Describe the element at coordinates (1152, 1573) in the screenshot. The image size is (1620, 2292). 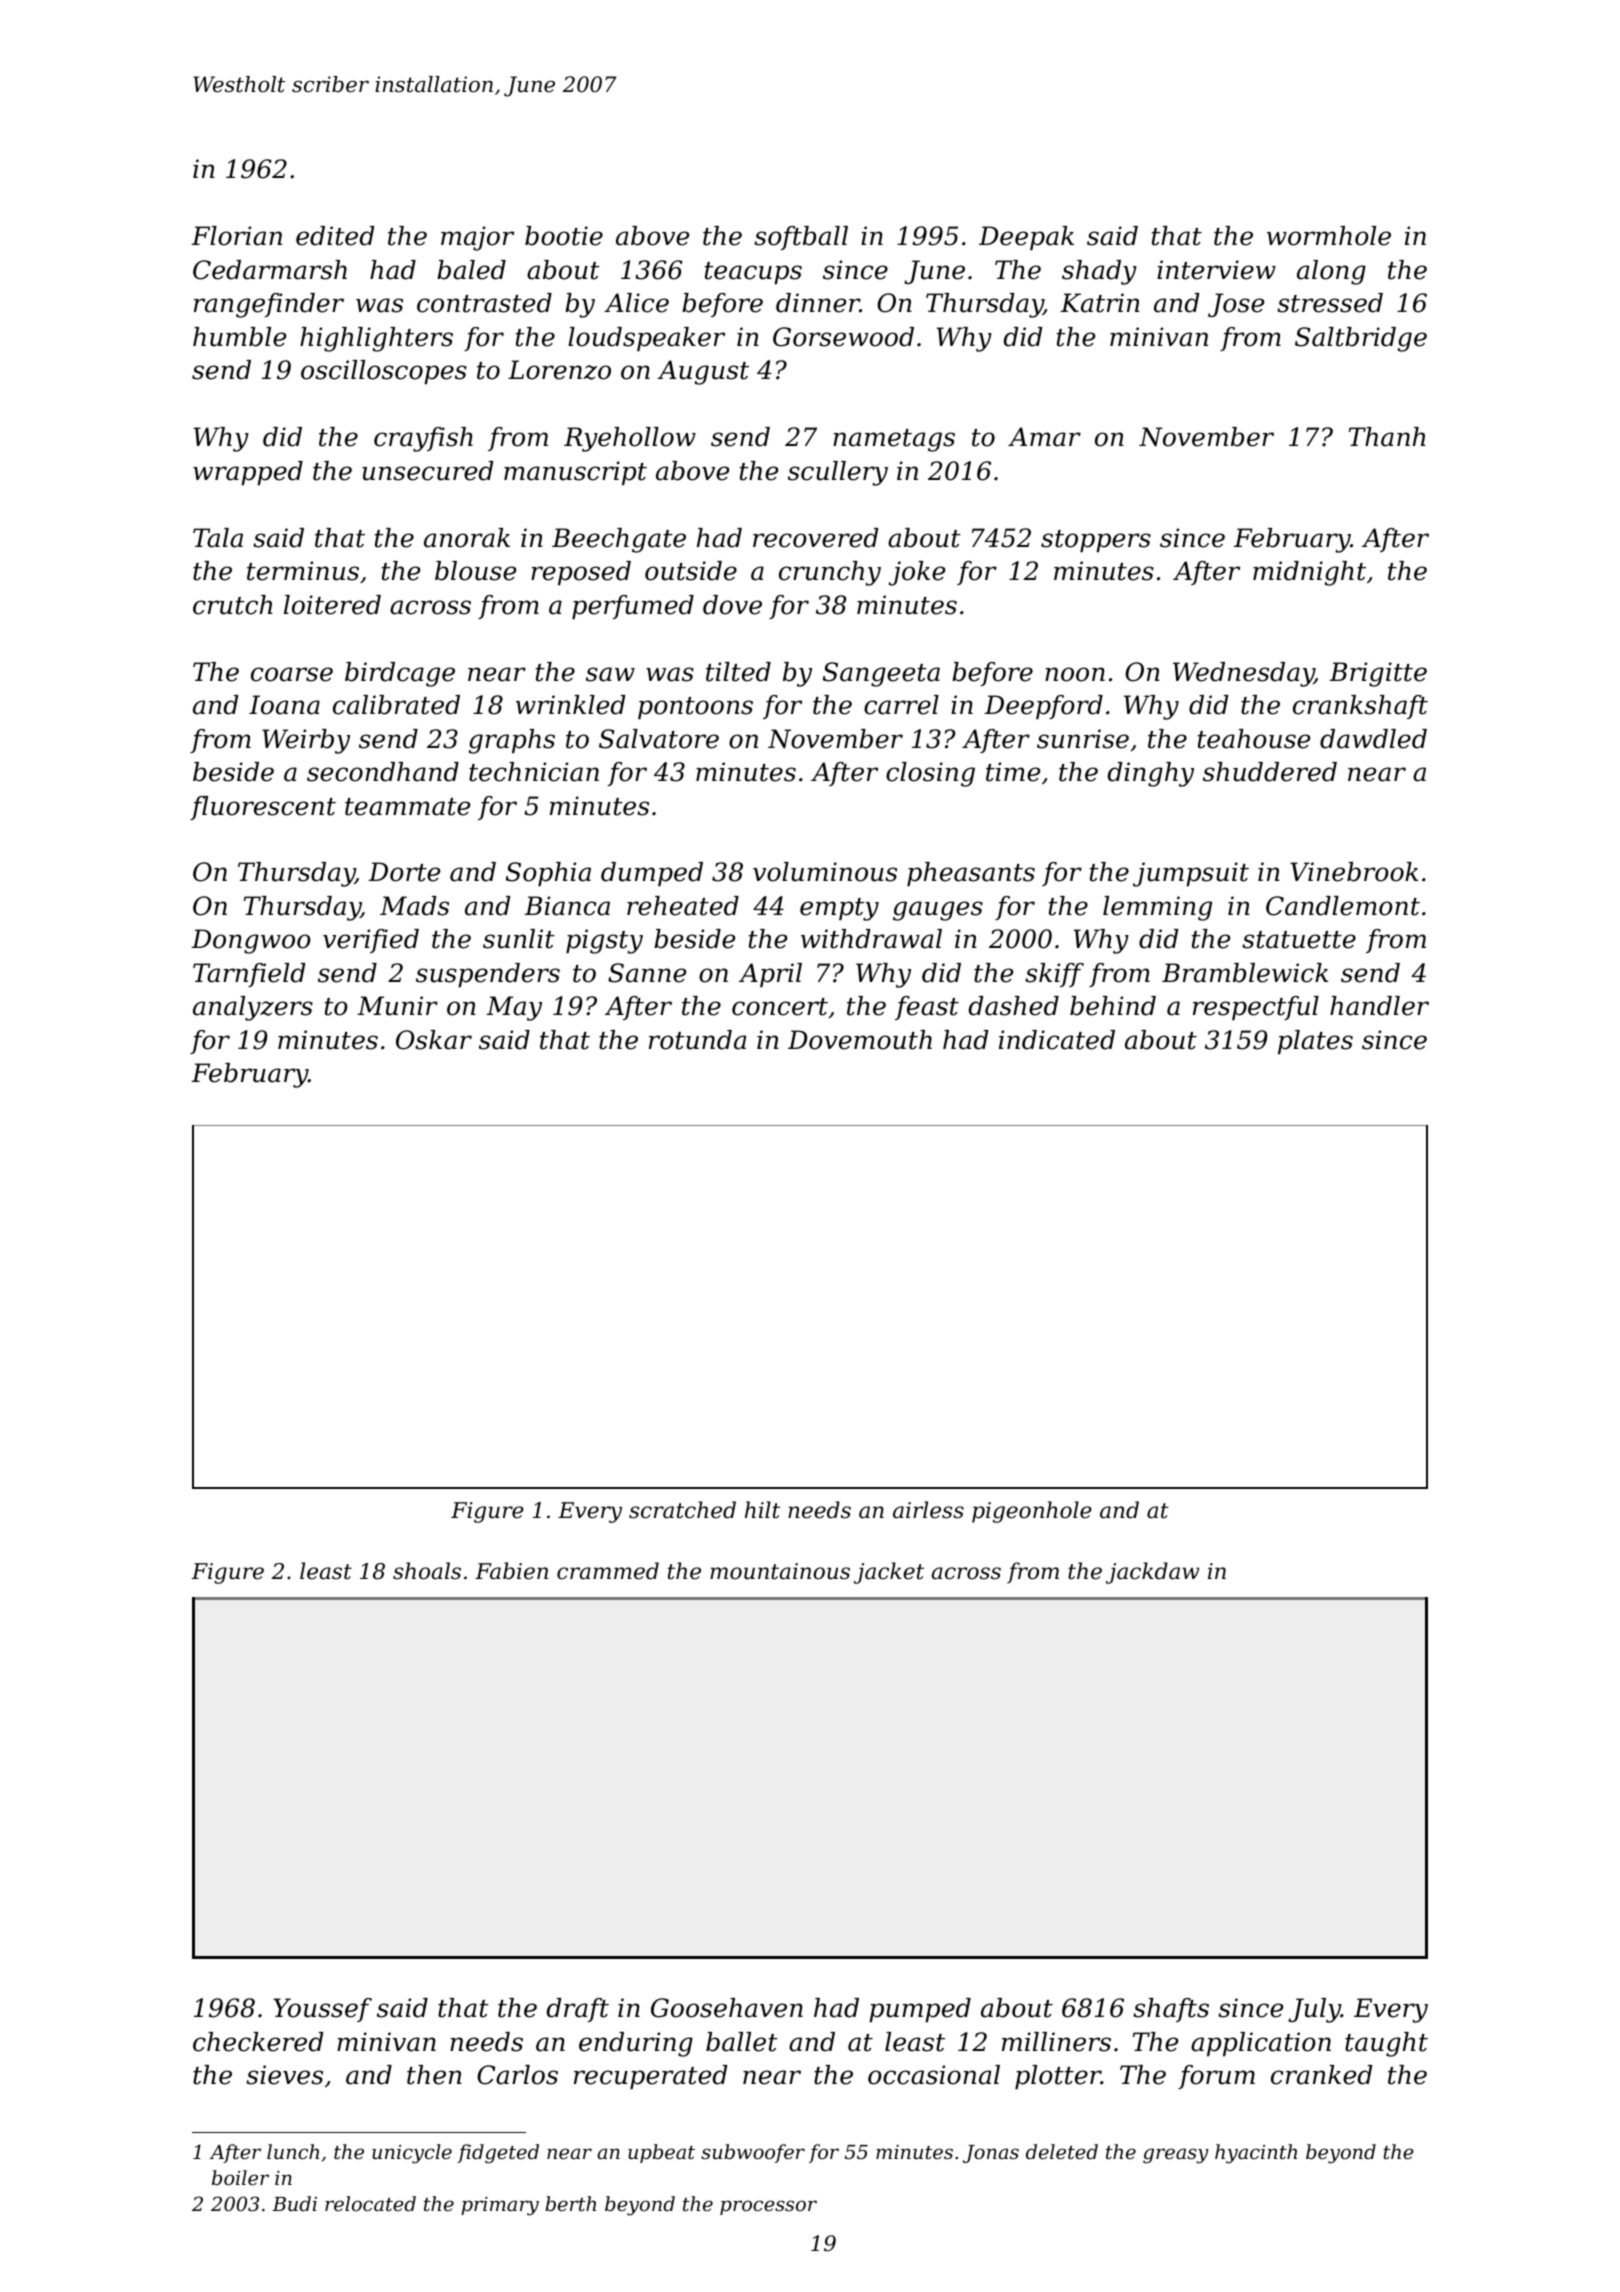
I see `jackdaw` at that location.
